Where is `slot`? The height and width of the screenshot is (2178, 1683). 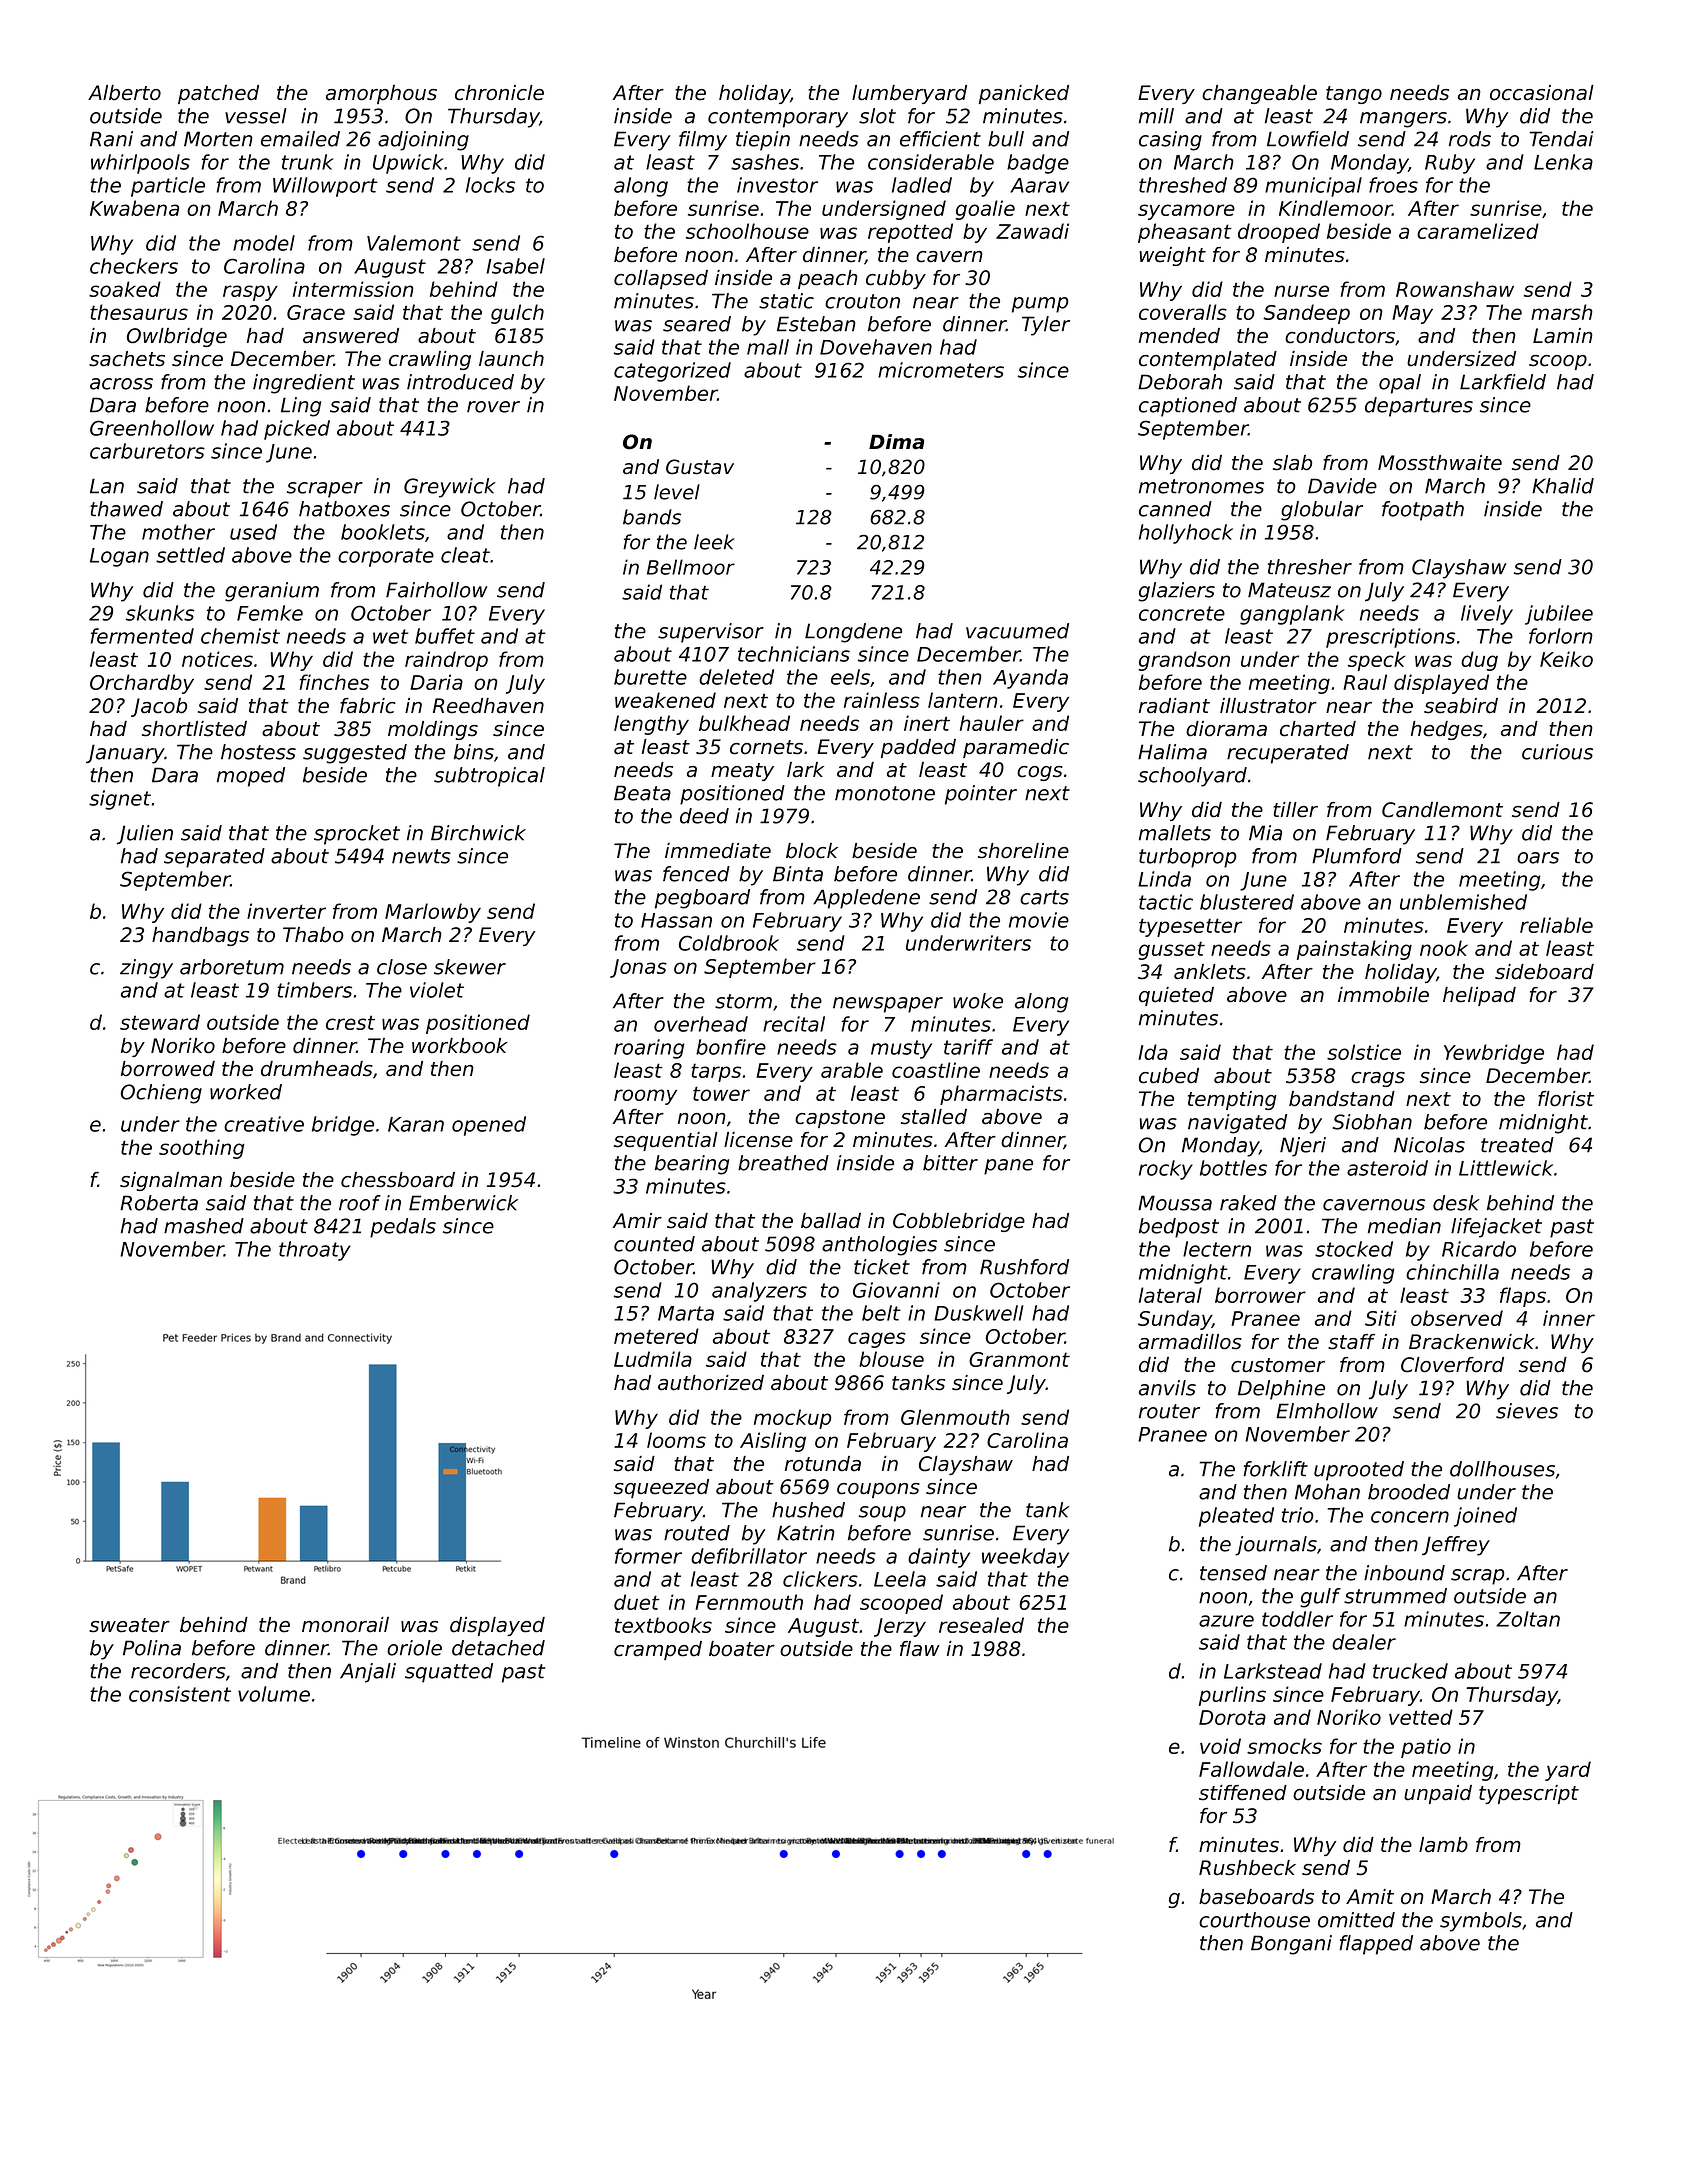
slot is located at coordinates (877, 116).
